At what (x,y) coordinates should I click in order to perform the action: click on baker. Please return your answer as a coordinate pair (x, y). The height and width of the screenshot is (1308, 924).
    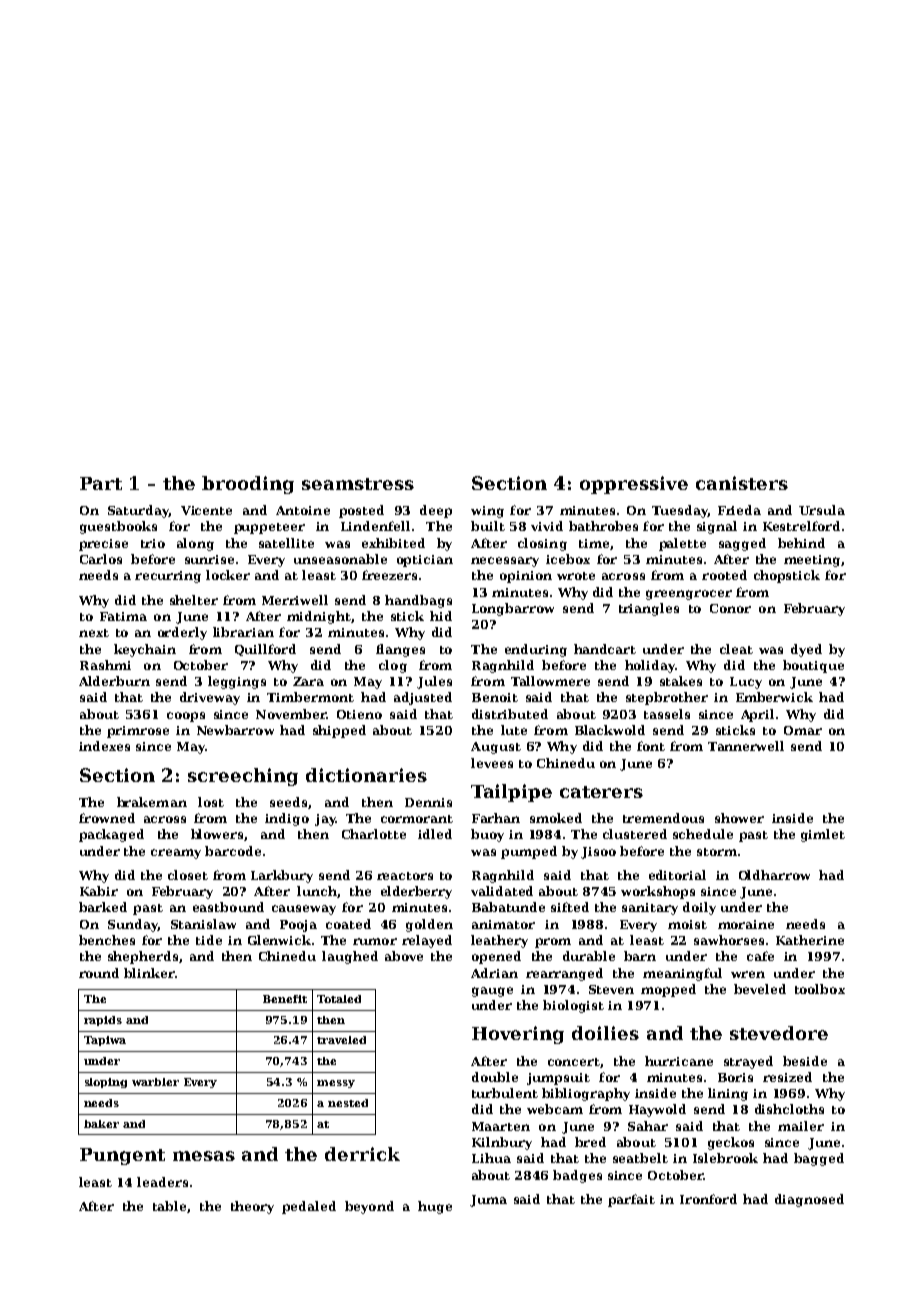
    Looking at the image, I should click on (101, 1124).
